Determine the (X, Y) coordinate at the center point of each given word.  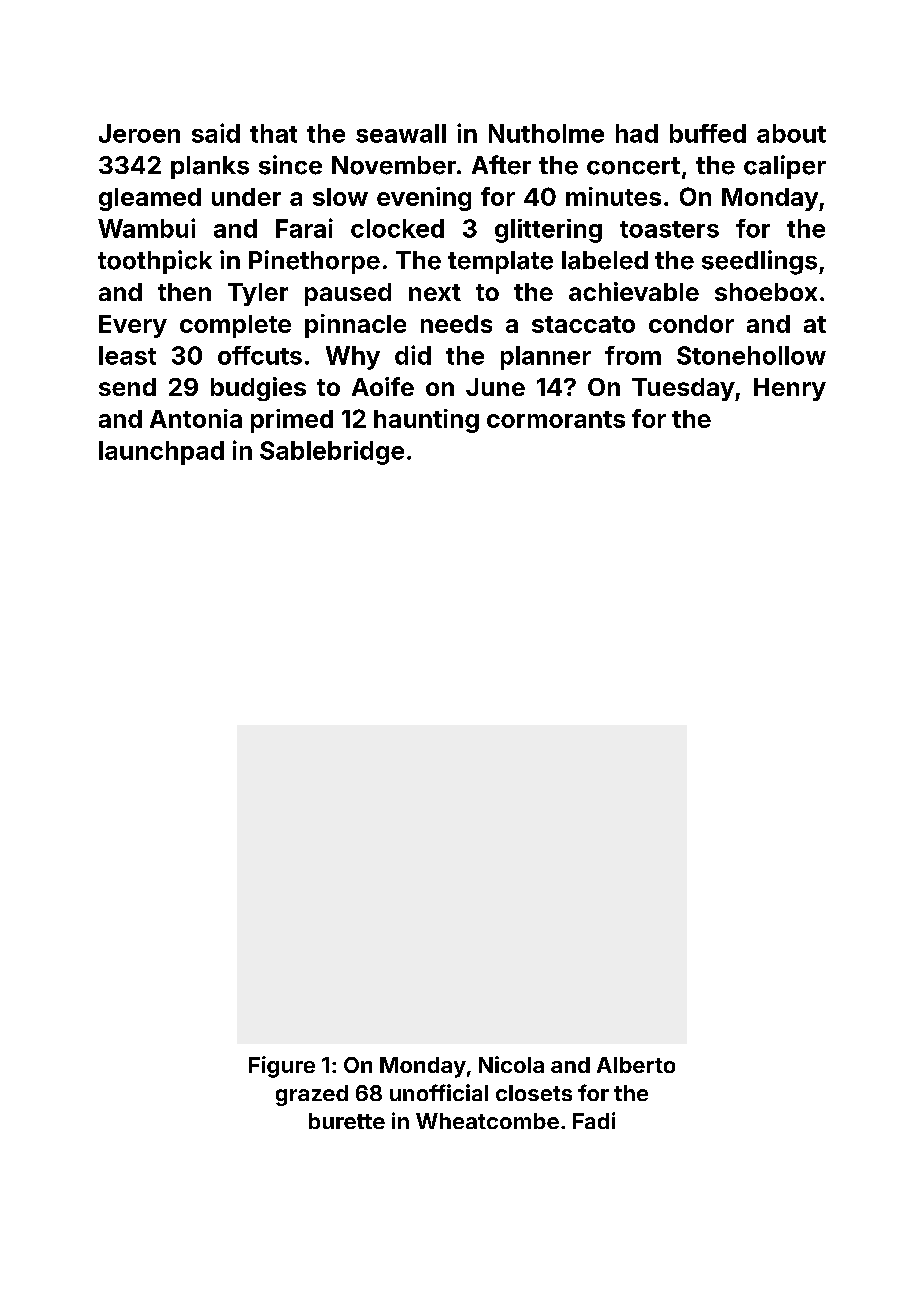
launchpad (161, 453)
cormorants (556, 419)
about (791, 133)
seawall (401, 133)
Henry (790, 389)
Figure (282, 1067)
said (216, 133)
